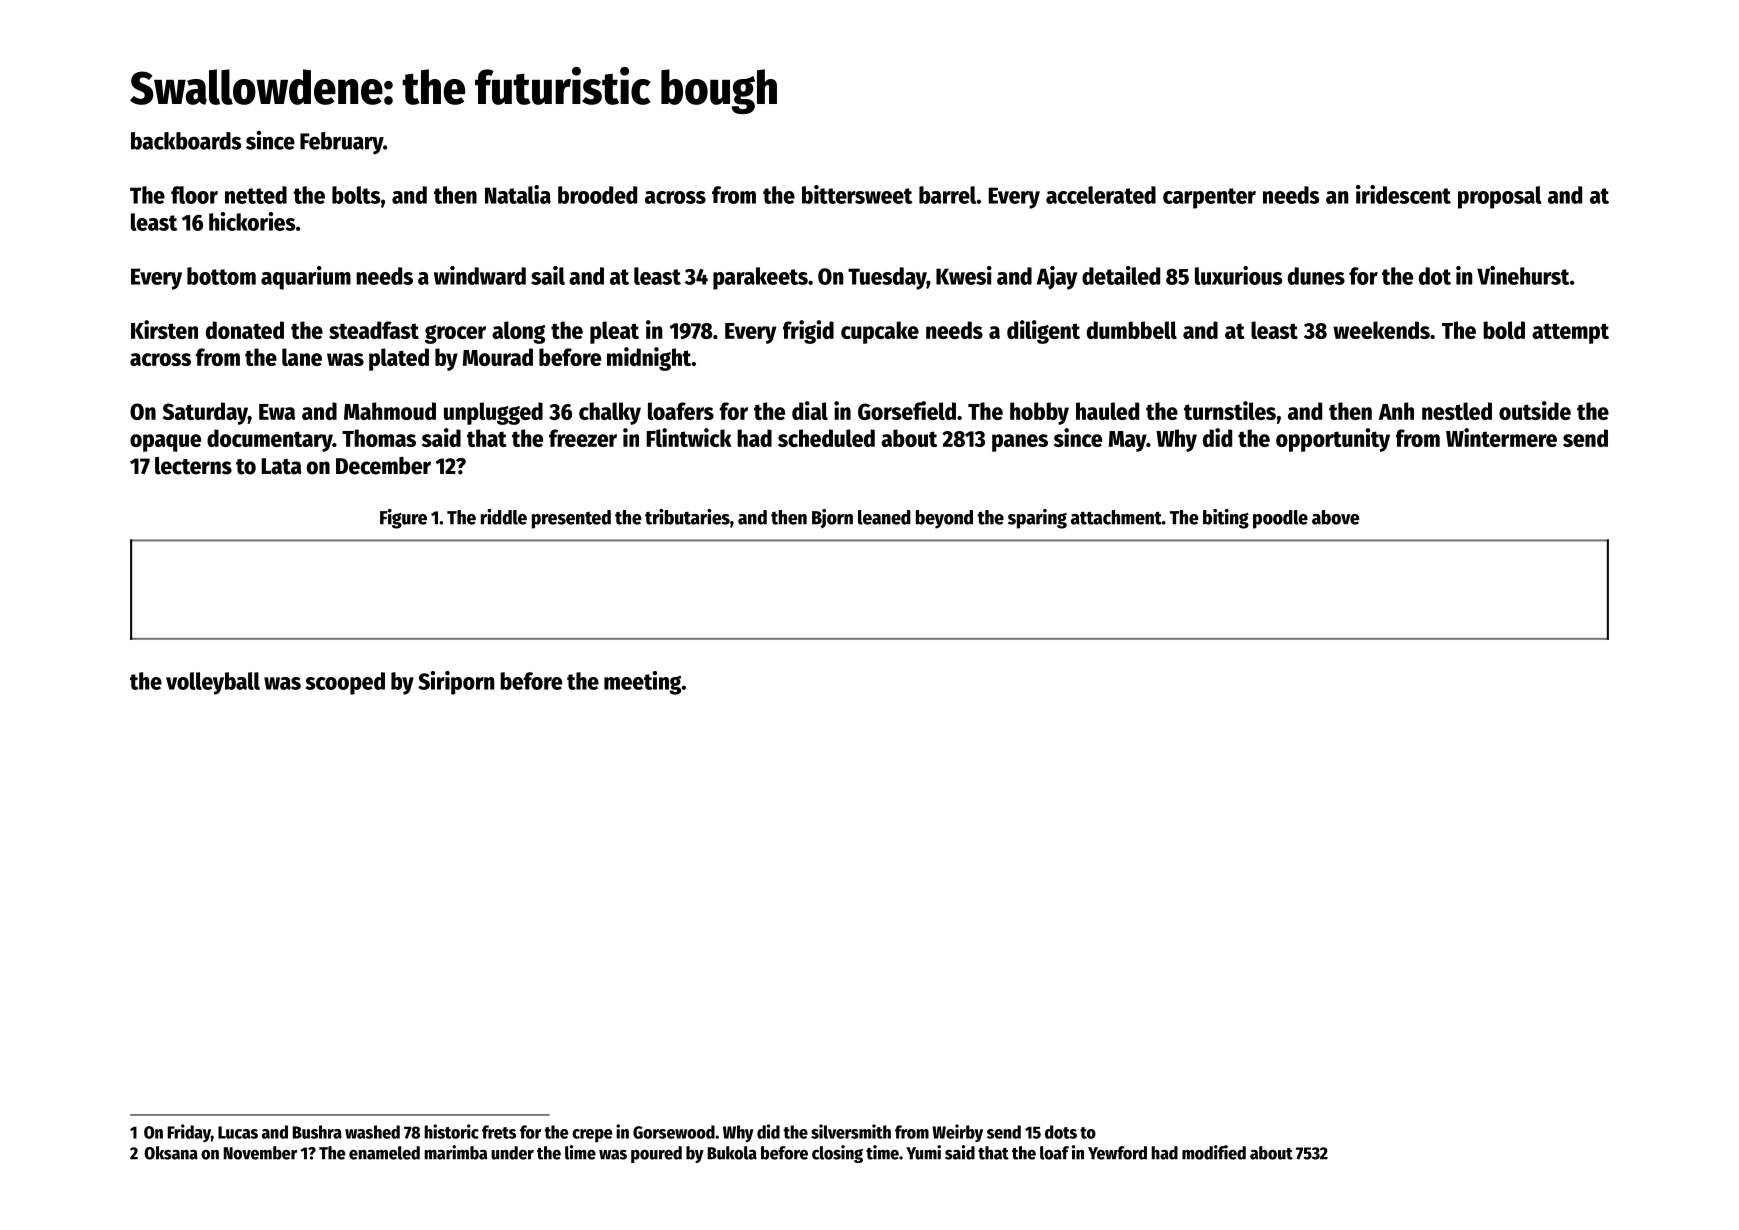 The image size is (1739, 1230). What do you see at coordinates (760, 278) in the screenshot?
I see `parakeets` at bounding box center [760, 278].
